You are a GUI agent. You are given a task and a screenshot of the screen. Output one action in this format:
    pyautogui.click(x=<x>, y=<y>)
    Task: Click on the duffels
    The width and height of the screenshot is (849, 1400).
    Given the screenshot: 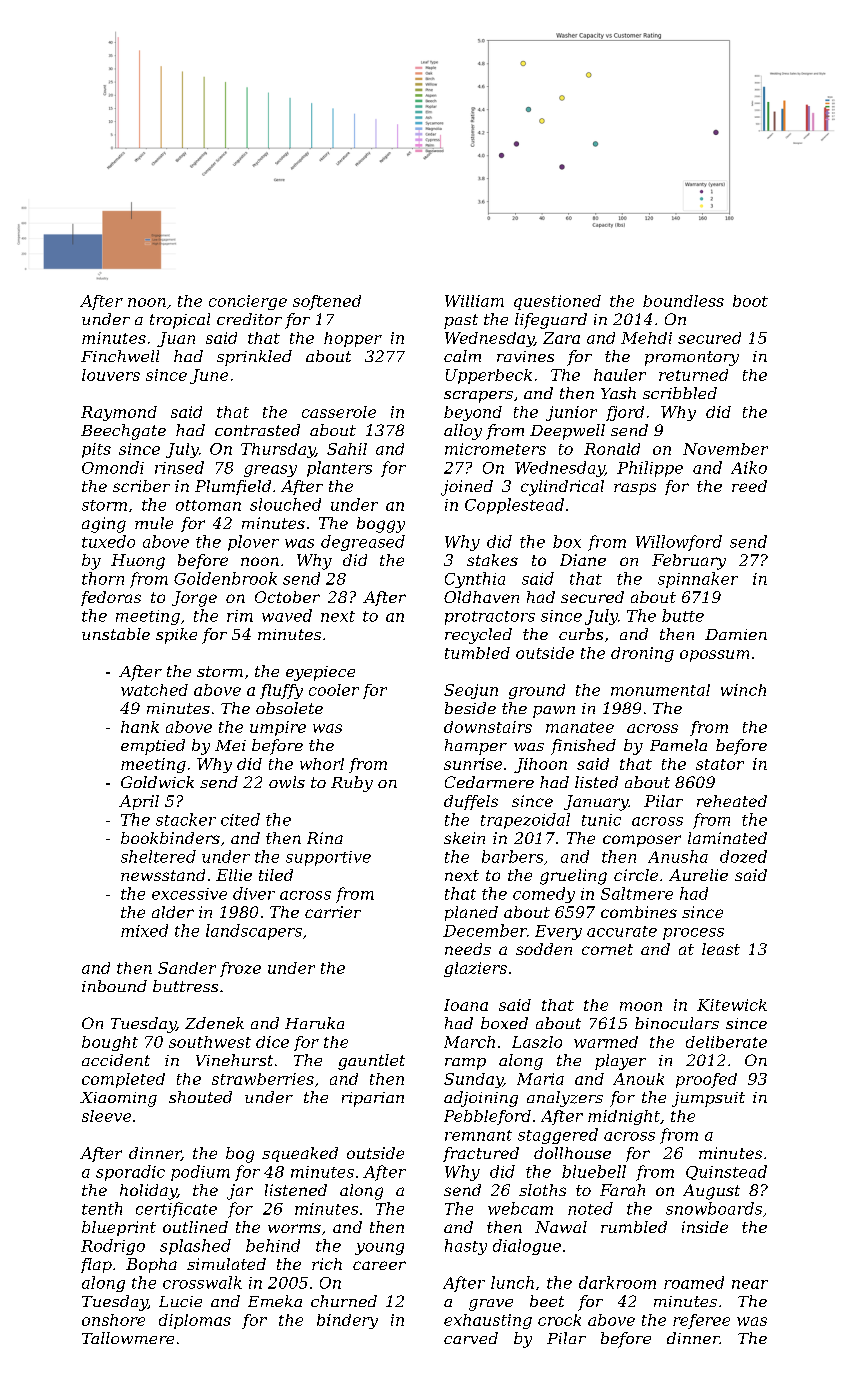 What is the action you would take?
    pyautogui.click(x=471, y=802)
